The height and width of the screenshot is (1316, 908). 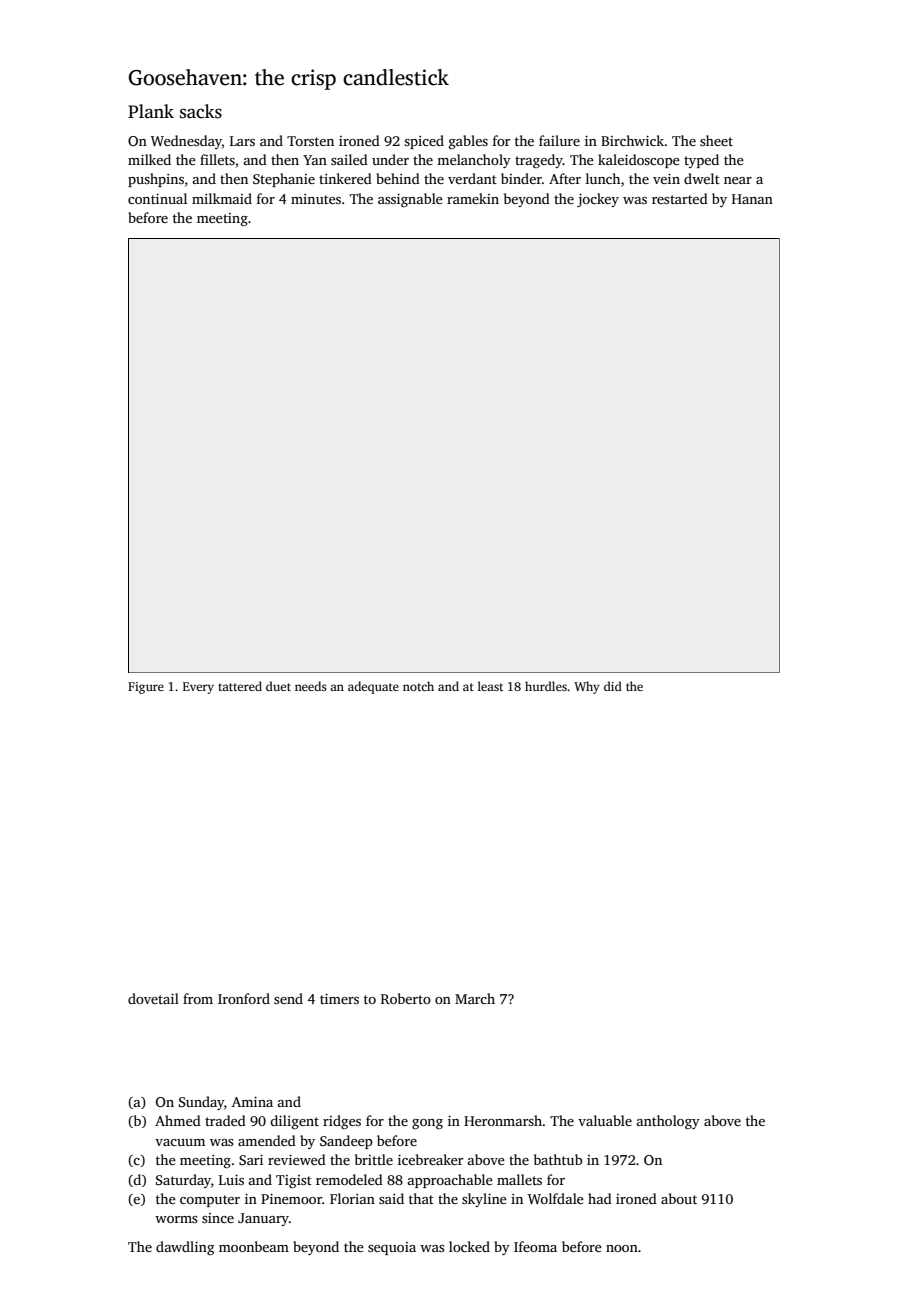 I want to click on valuable, so click(x=605, y=1120).
